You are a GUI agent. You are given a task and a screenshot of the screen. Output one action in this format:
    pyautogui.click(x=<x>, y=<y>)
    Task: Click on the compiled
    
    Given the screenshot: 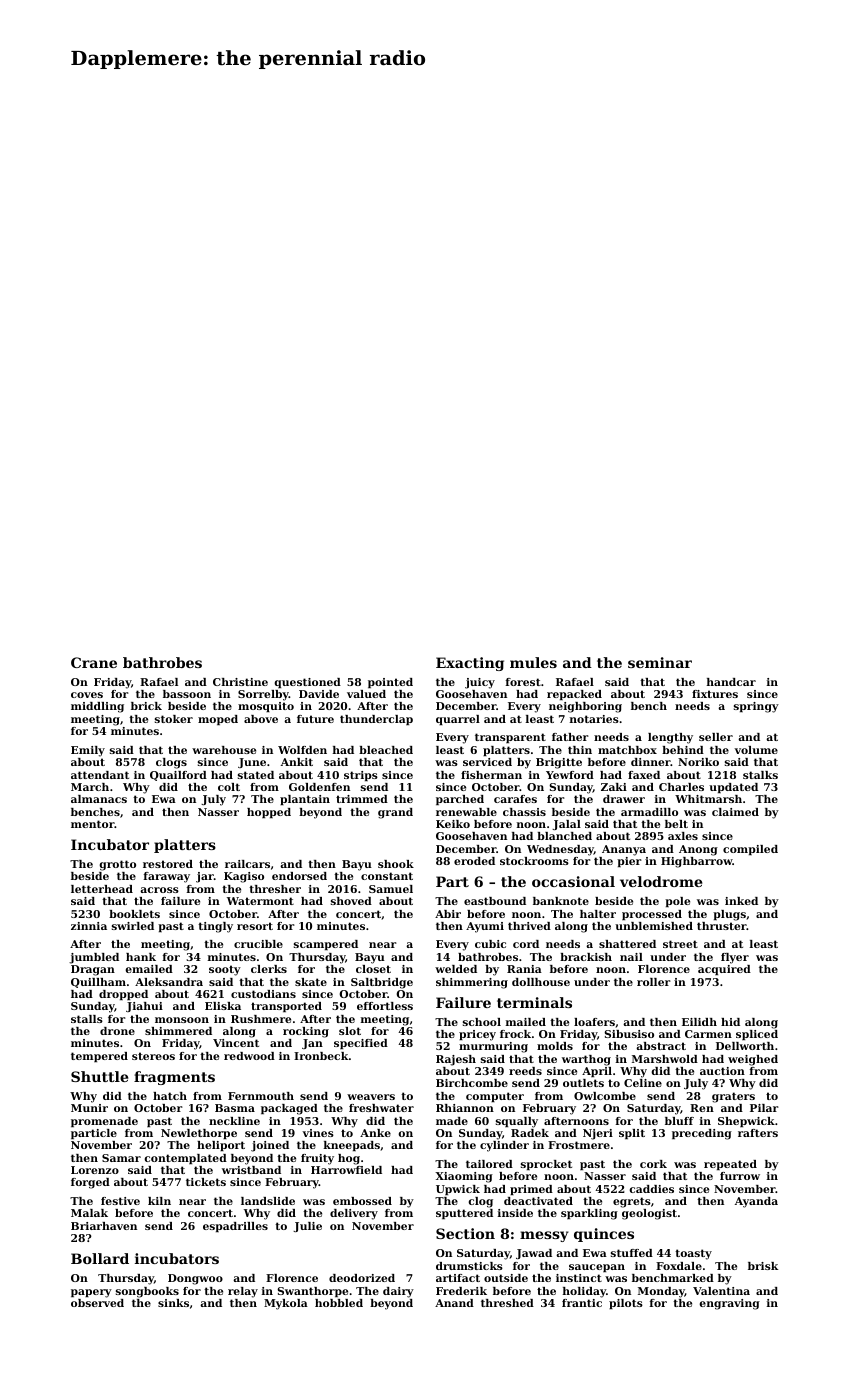 What is the action you would take?
    pyautogui.click(x=750, y=850)
